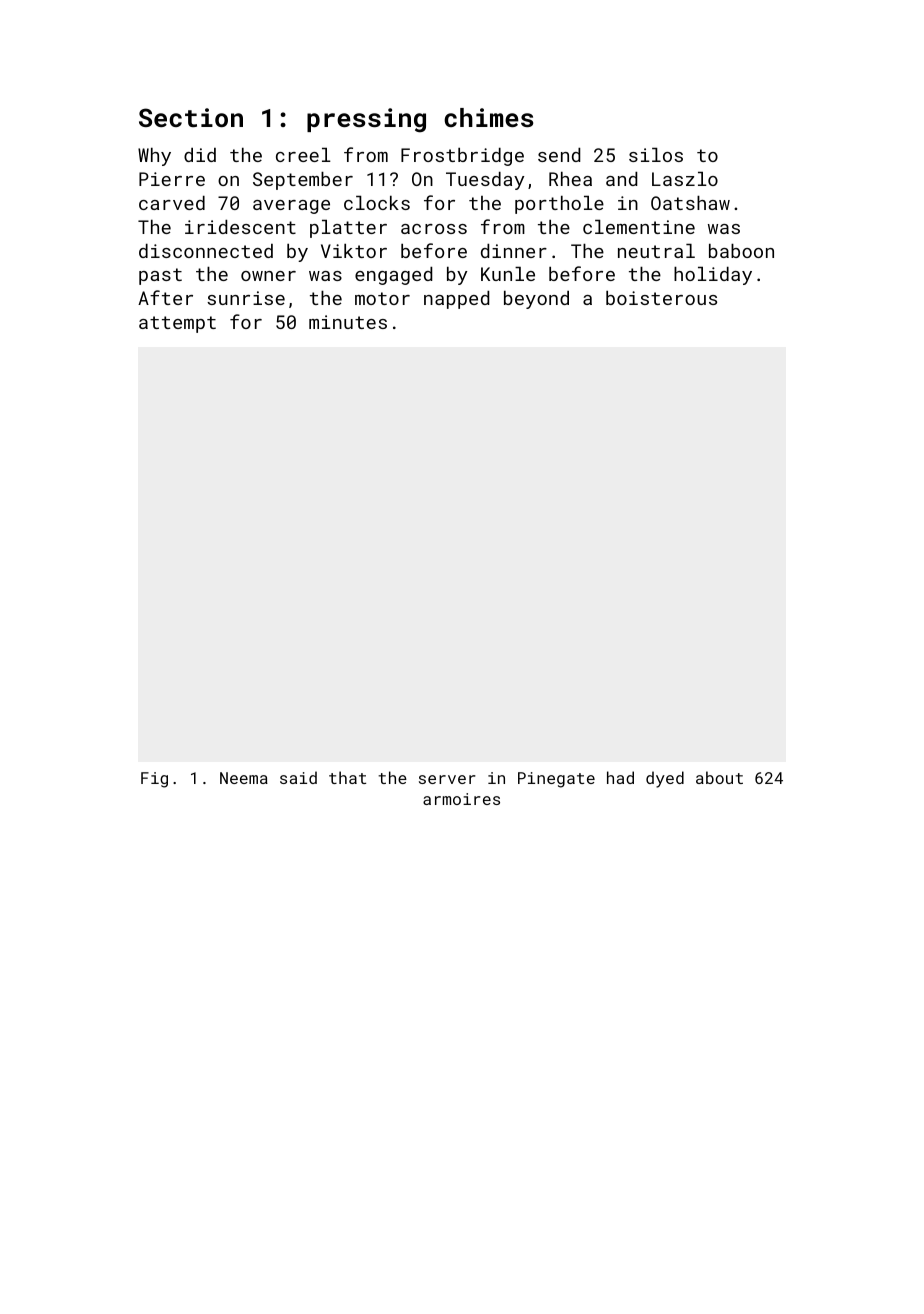 The width and height of the screenshot is (924, 1314). I want to click on minutes, so click(348, 322).
